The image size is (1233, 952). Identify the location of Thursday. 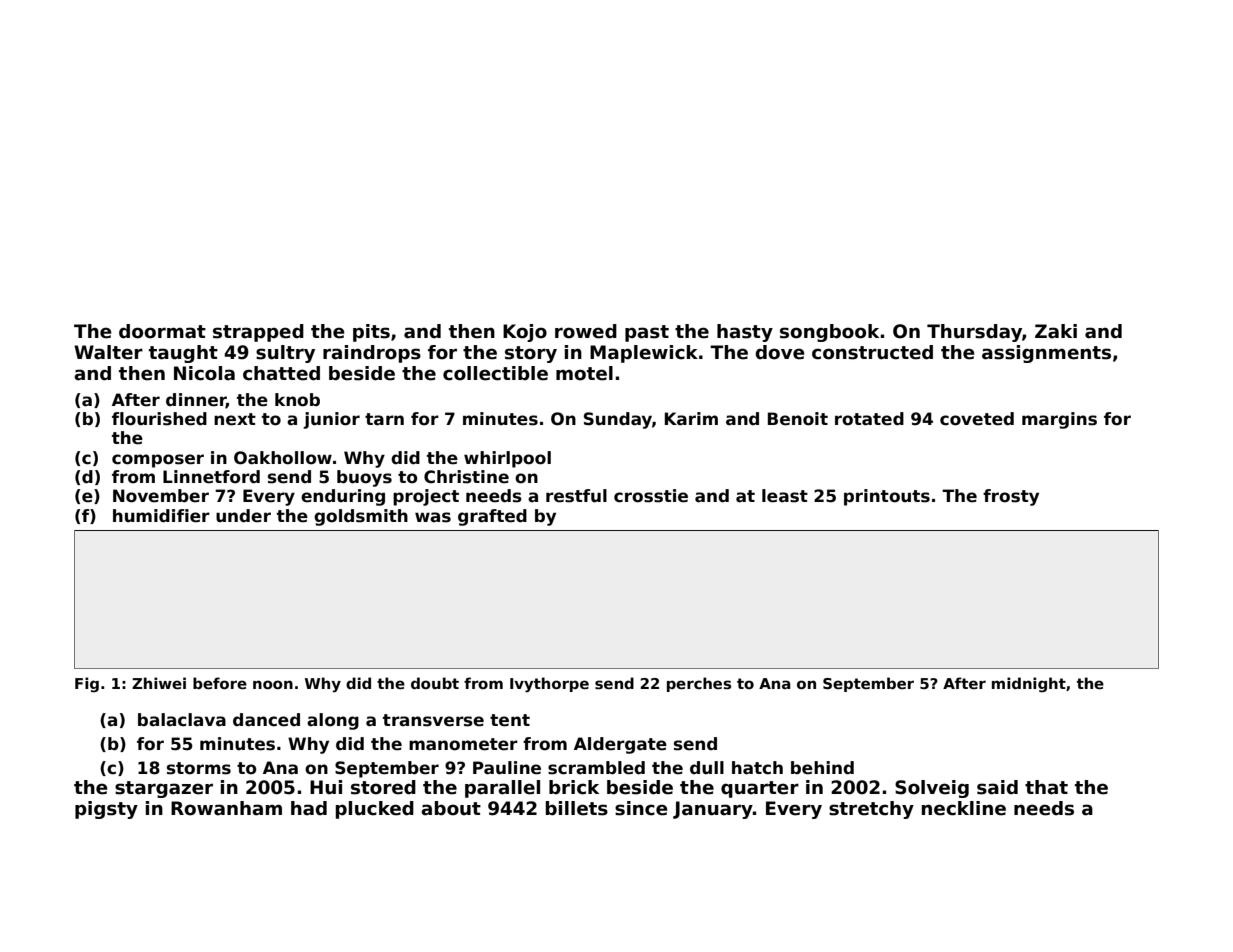
(974, 333).
